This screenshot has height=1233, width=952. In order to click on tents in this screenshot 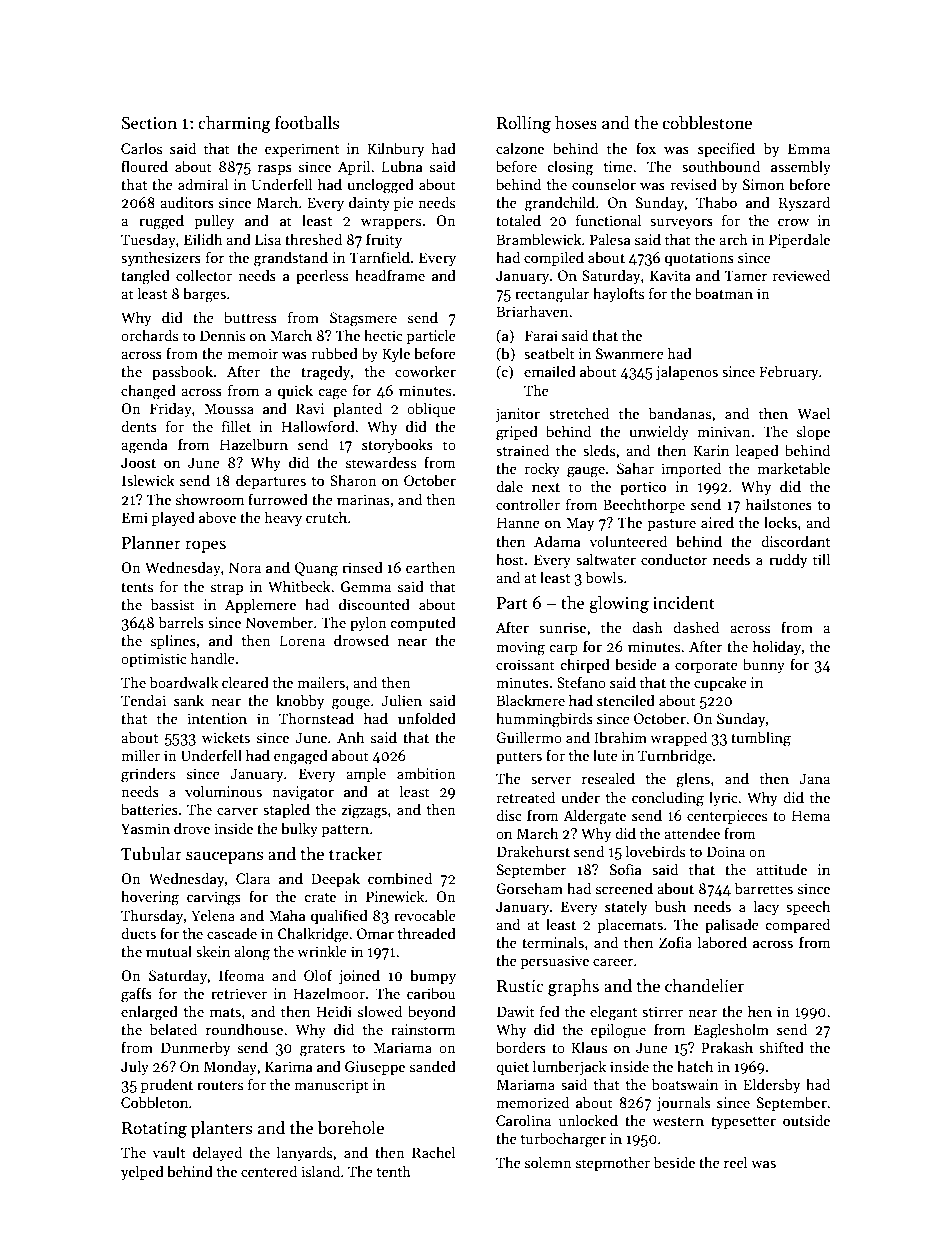, I will do `click(137, 587)`.
